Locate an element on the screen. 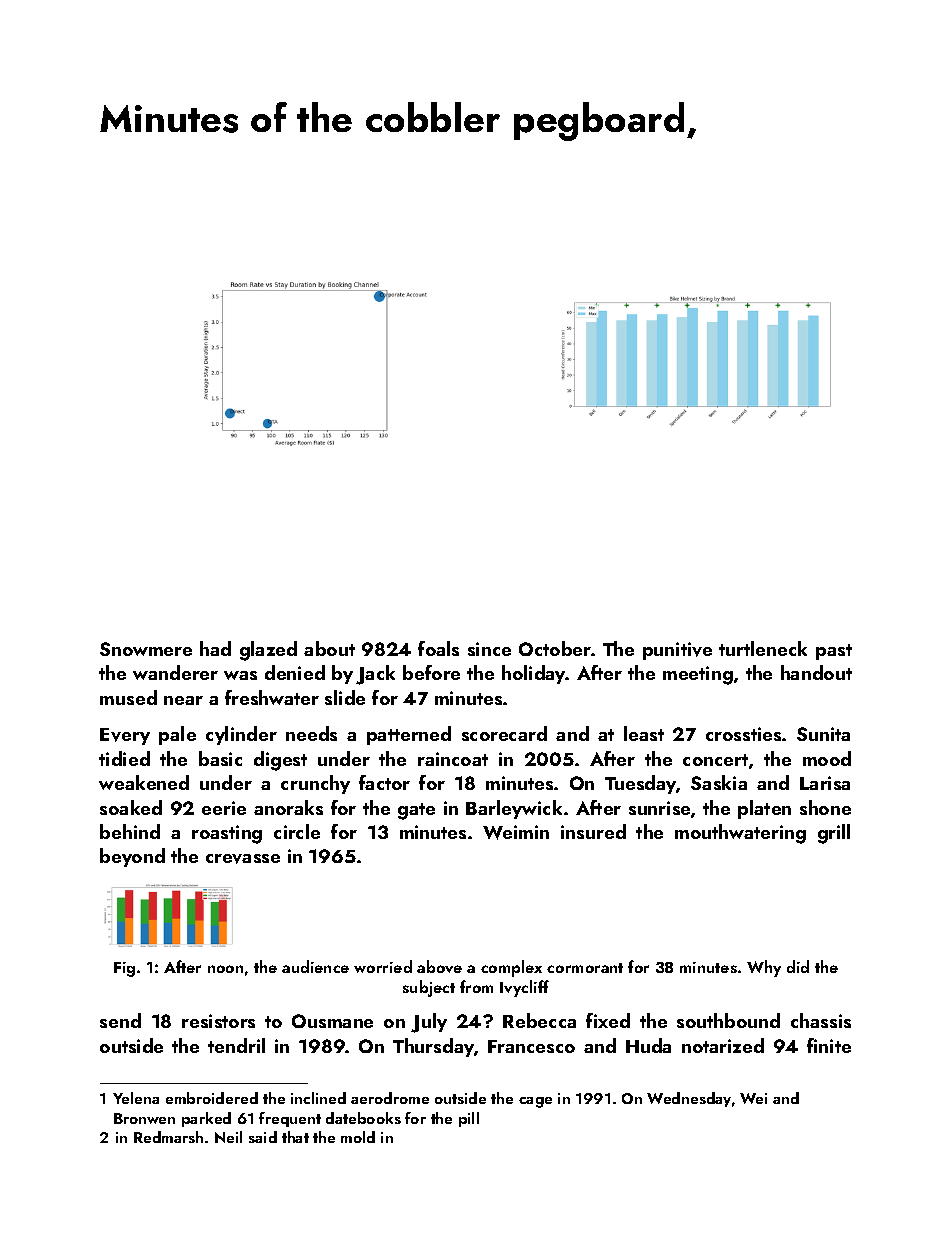 This screenshot has width=952, height=1233. crevasse is located at coordinates (243, 859).
